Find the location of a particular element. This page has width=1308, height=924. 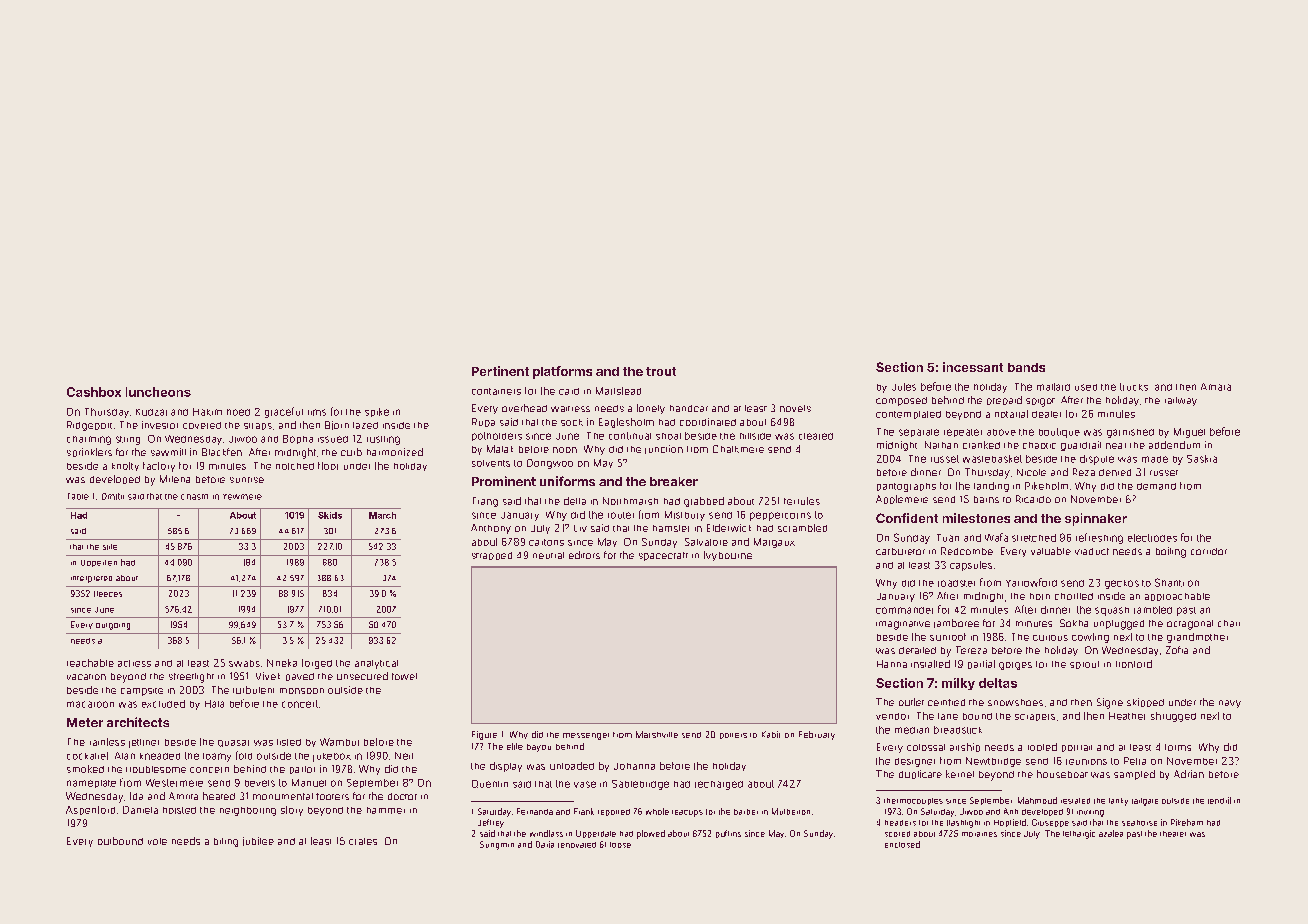

biting is located at coordinates (226, 842).
